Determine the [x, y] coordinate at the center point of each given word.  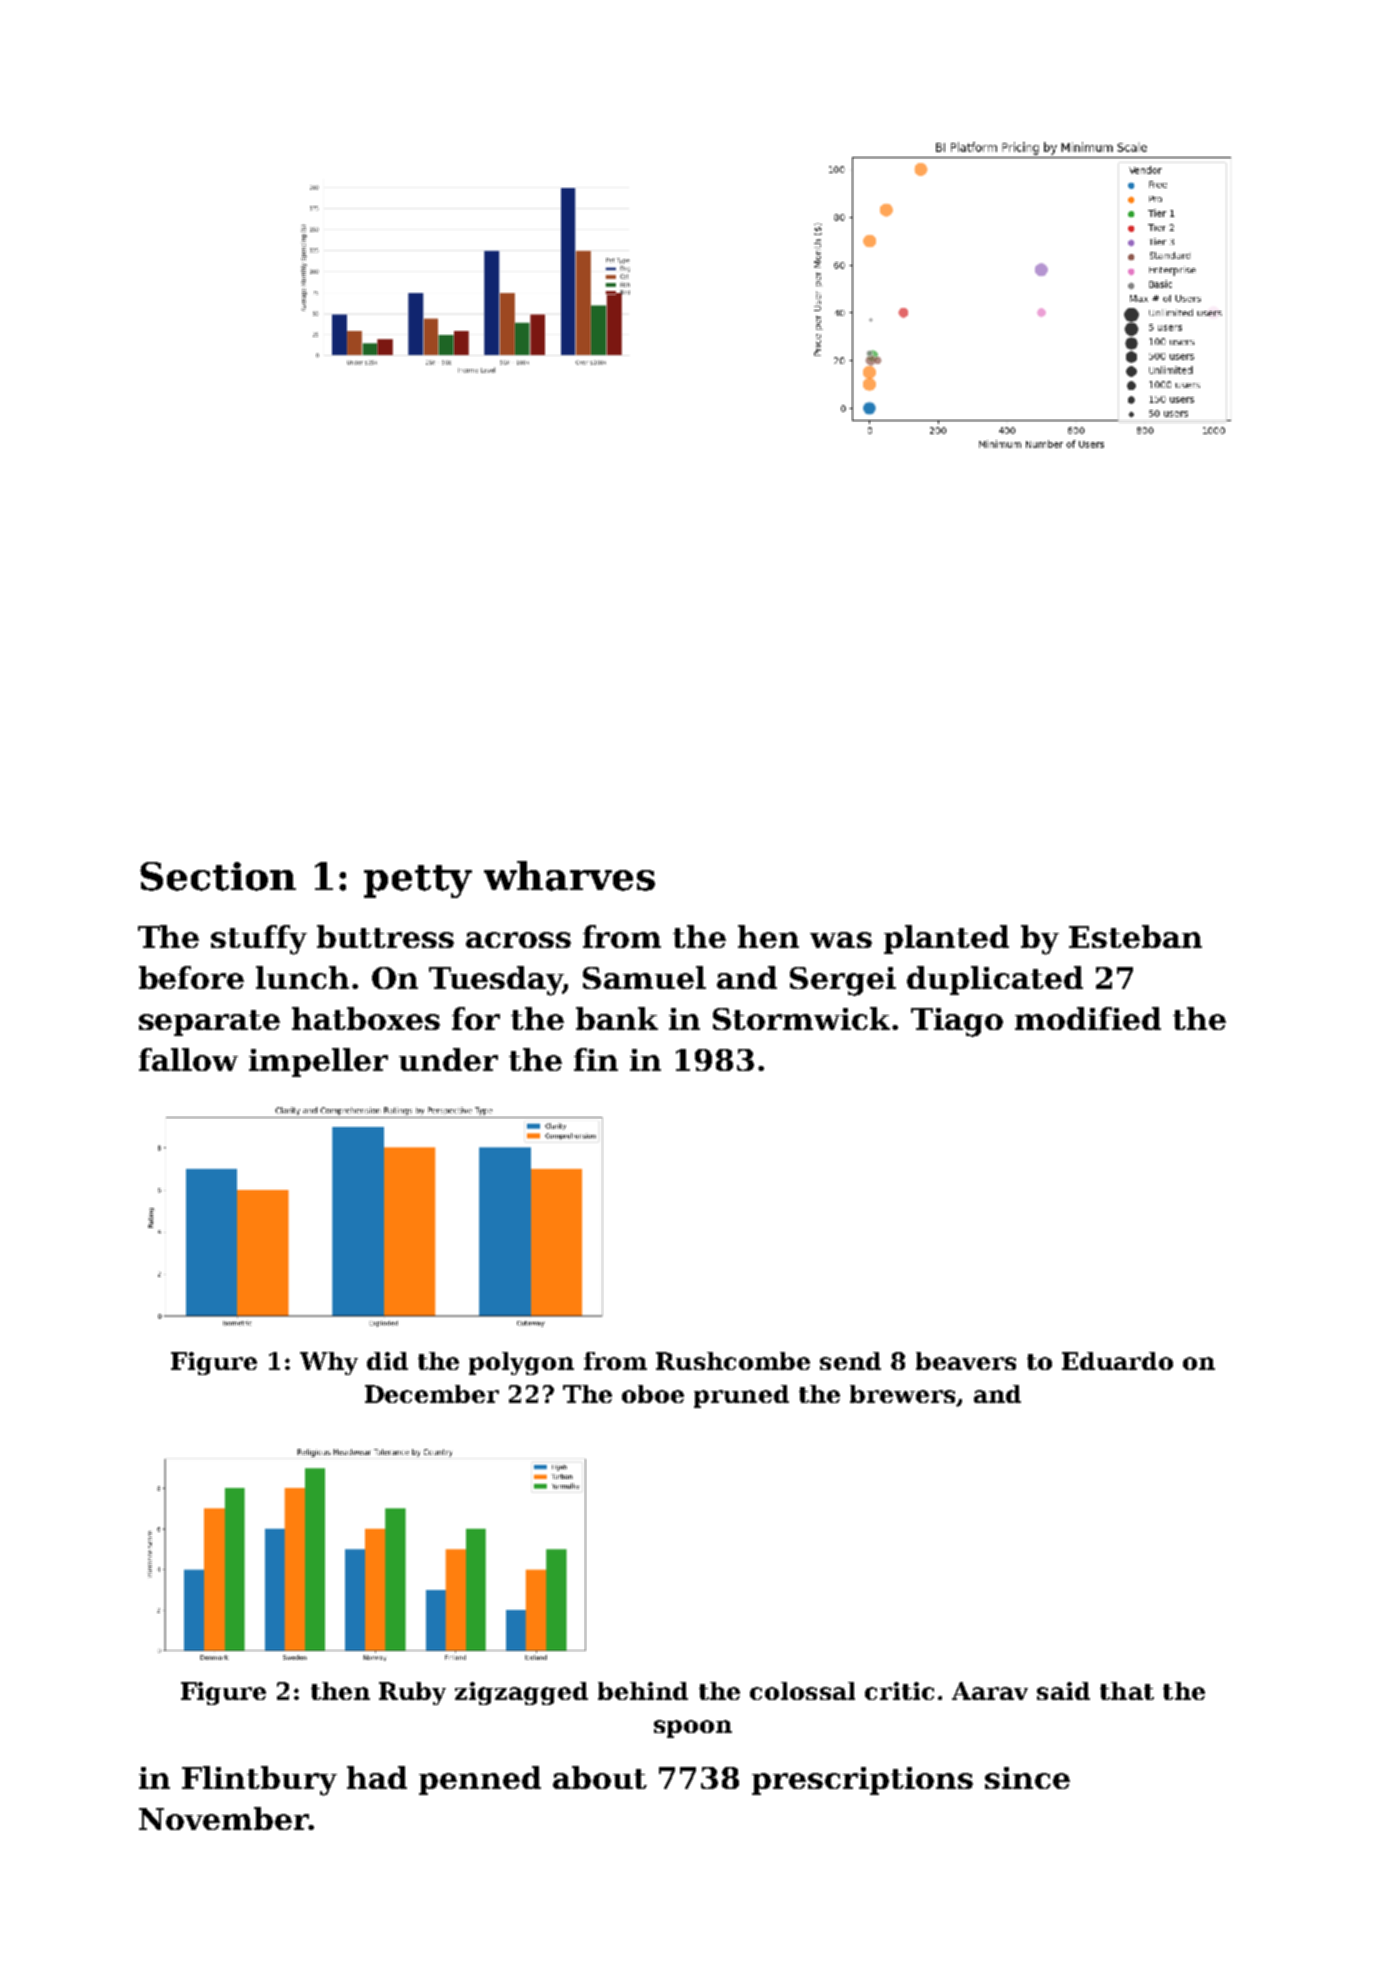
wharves [569, 876]
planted [946, 939]
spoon [693, 1729]
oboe [653, 1394]
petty [418, 881]
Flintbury [259, 1781]
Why [329, 1363]
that [1127, 1691]
